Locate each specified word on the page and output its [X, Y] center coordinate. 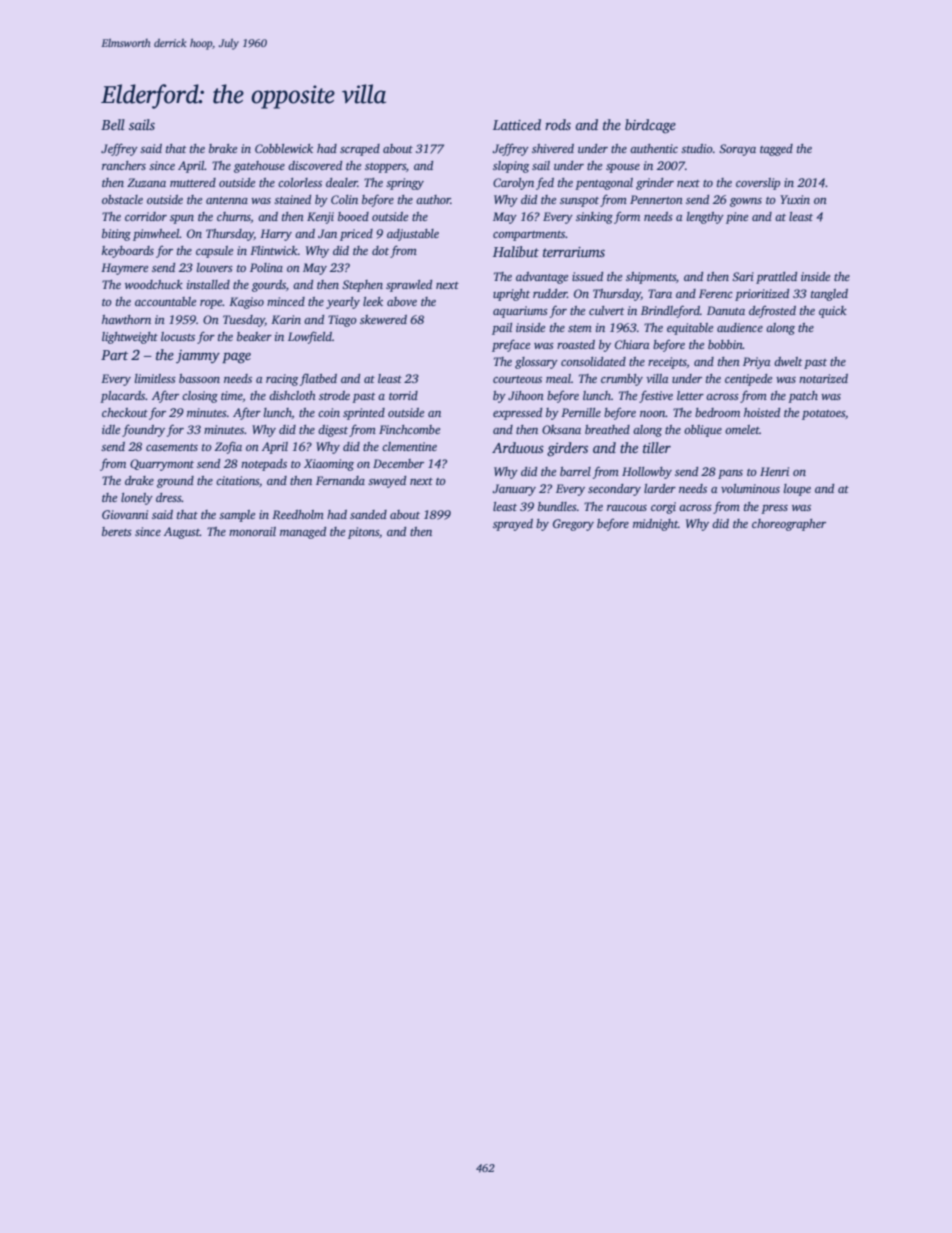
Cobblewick [284, 148]
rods [558, 124]
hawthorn [126, 319]
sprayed [513, 525]
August [182, 533]
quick [833, 312]
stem [580, 328]
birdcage [650, 126]
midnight [655, 525]
